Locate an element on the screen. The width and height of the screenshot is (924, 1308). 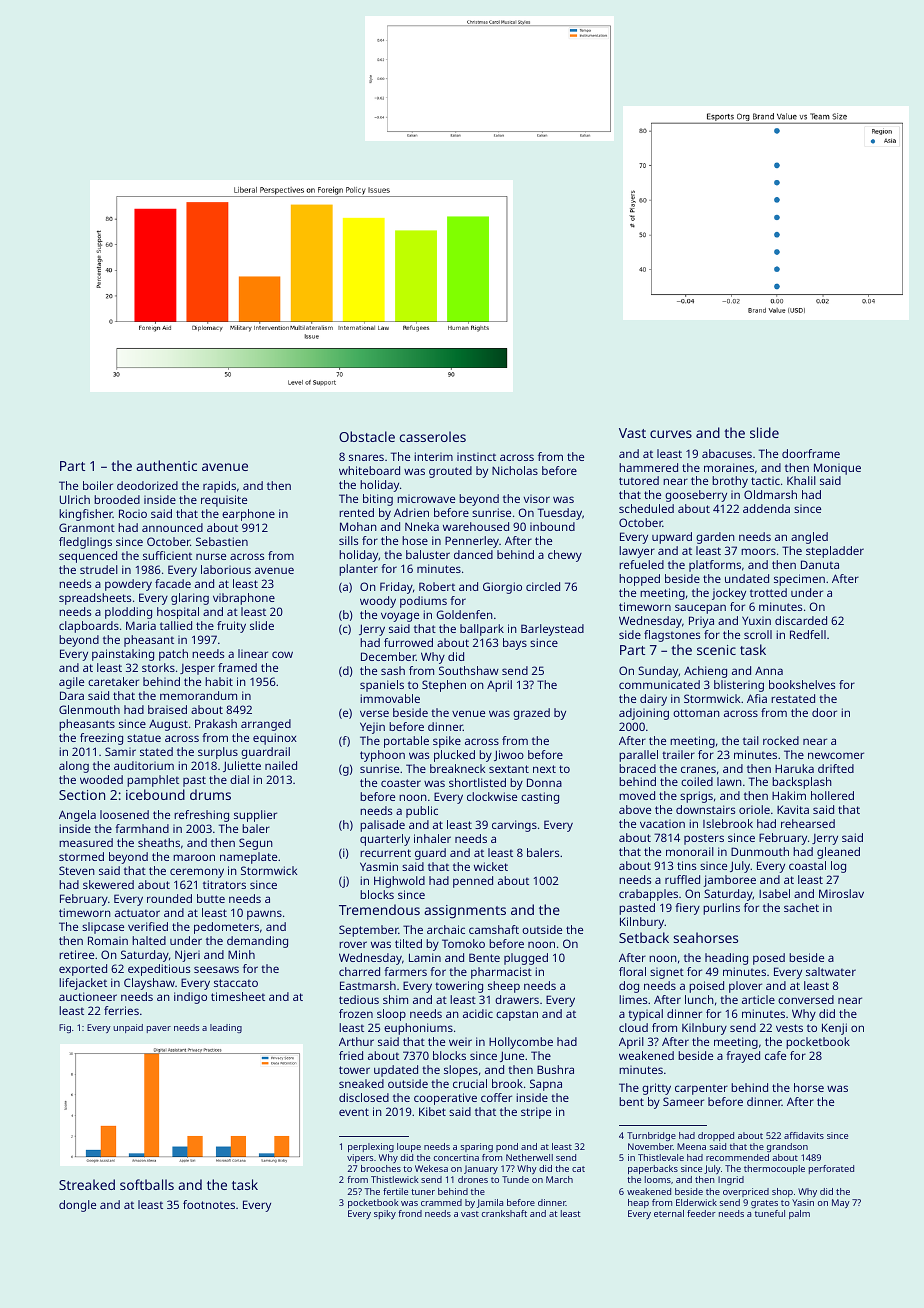
paver is located at coordinates (159, 1029).
